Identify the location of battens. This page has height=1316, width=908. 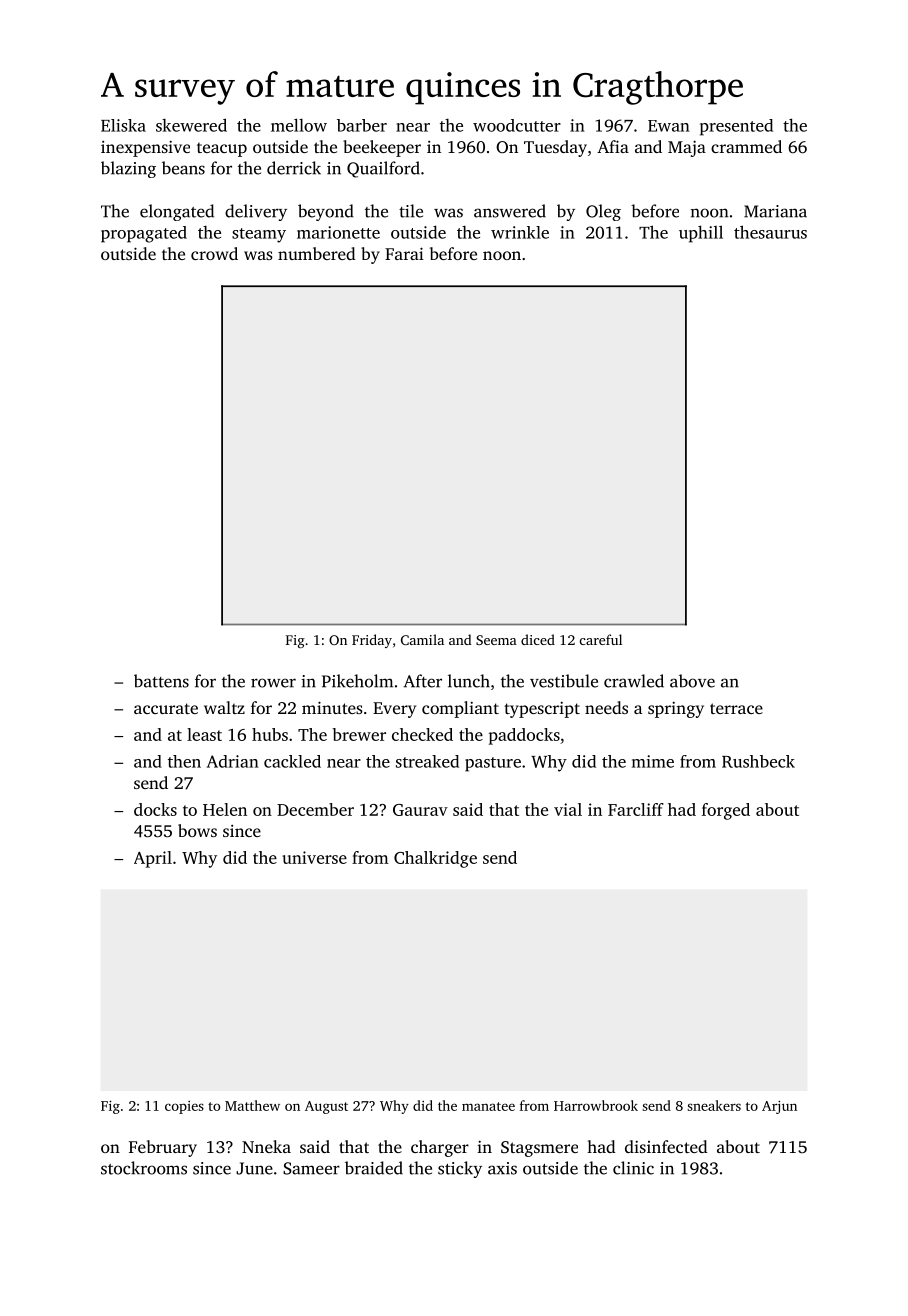
(161, 681).
